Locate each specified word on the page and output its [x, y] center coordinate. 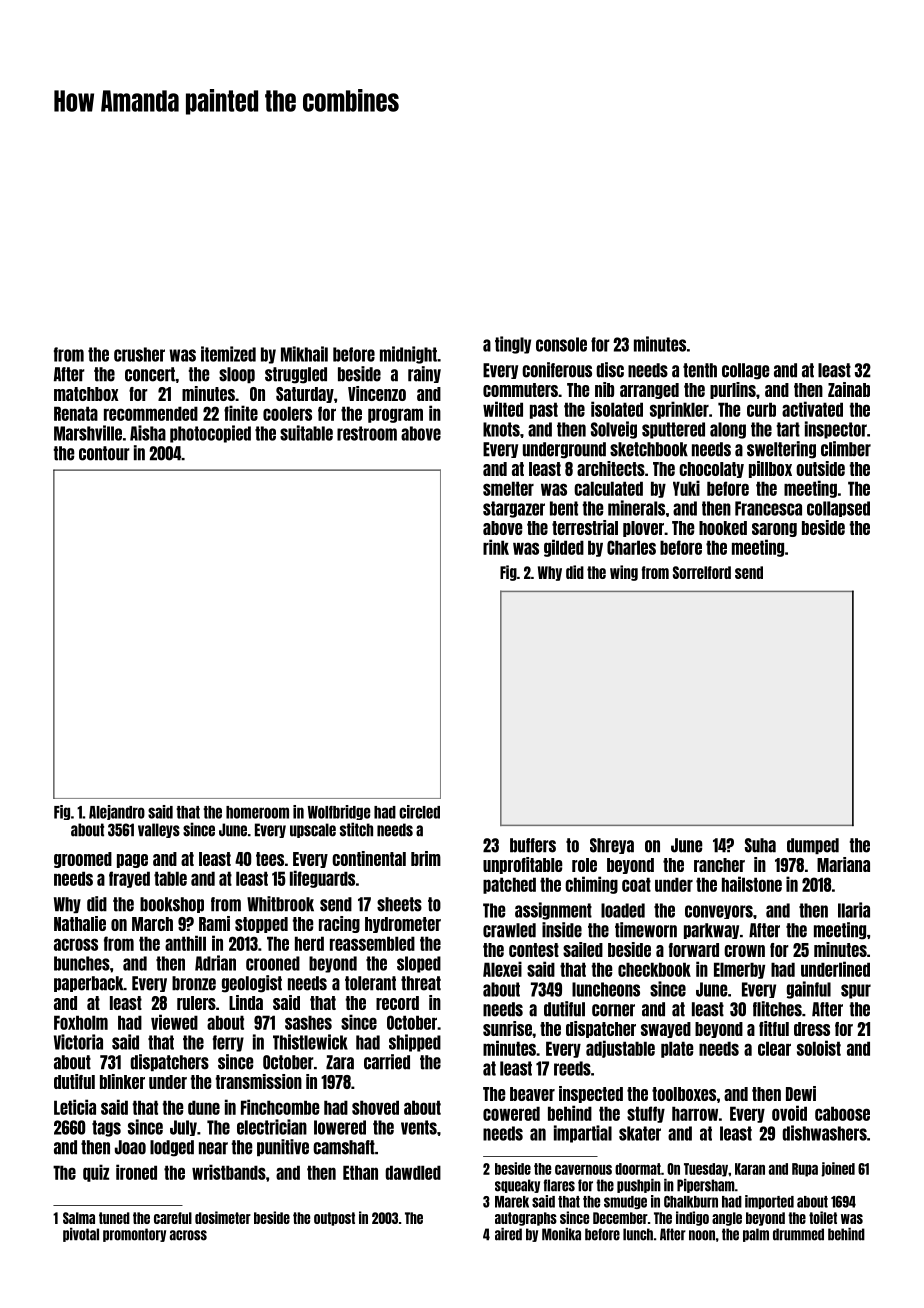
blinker [122, 1081]
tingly [513, 345]
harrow [695, 1113]
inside [562, 930]
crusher [139, 354]
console [561, 344]
